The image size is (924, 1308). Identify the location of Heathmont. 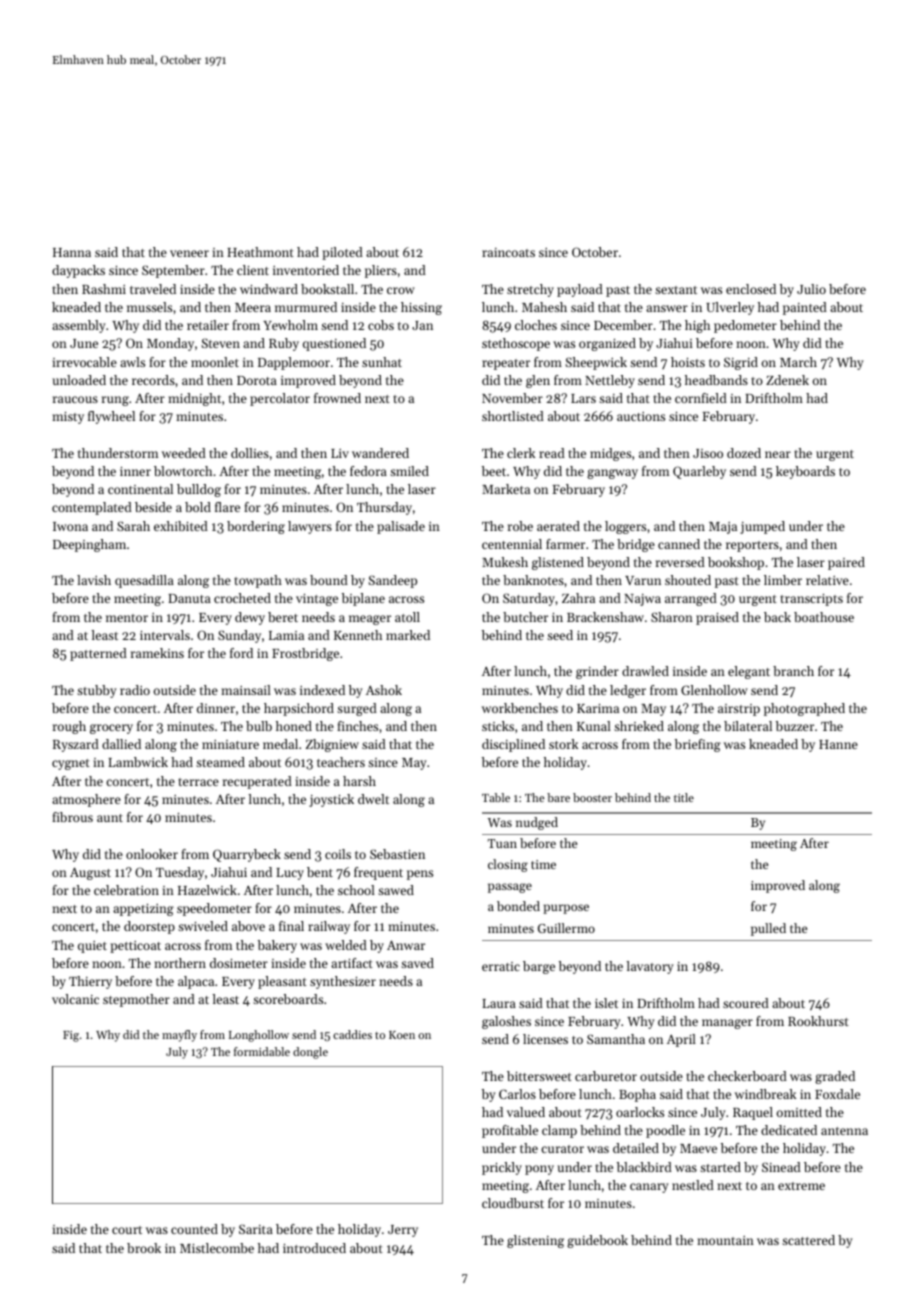
(260, 252).
